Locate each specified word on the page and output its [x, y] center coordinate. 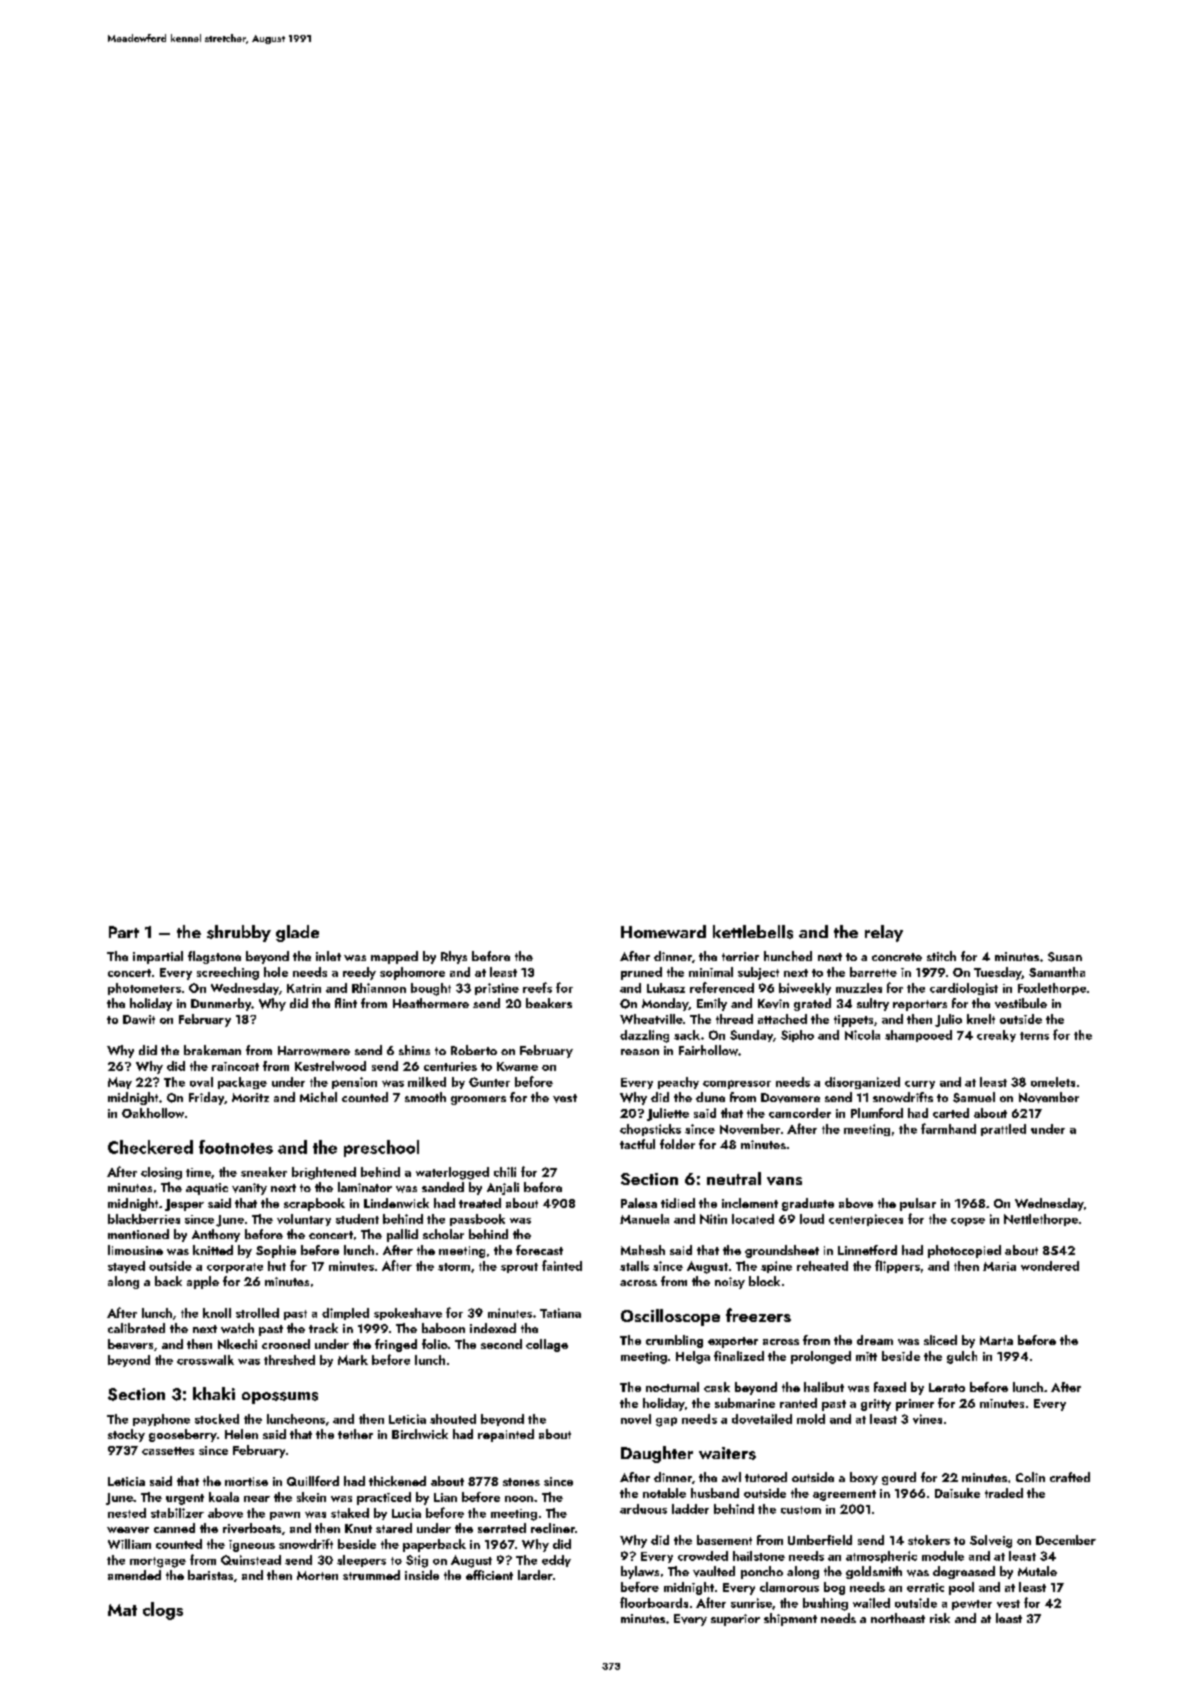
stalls [634, 1266]
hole [276, 972]
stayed [126, 1267]
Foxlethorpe [1052, 989]
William [129, 1544]
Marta [996, 1340]
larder [535, 1575]
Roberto [474, 1050]
